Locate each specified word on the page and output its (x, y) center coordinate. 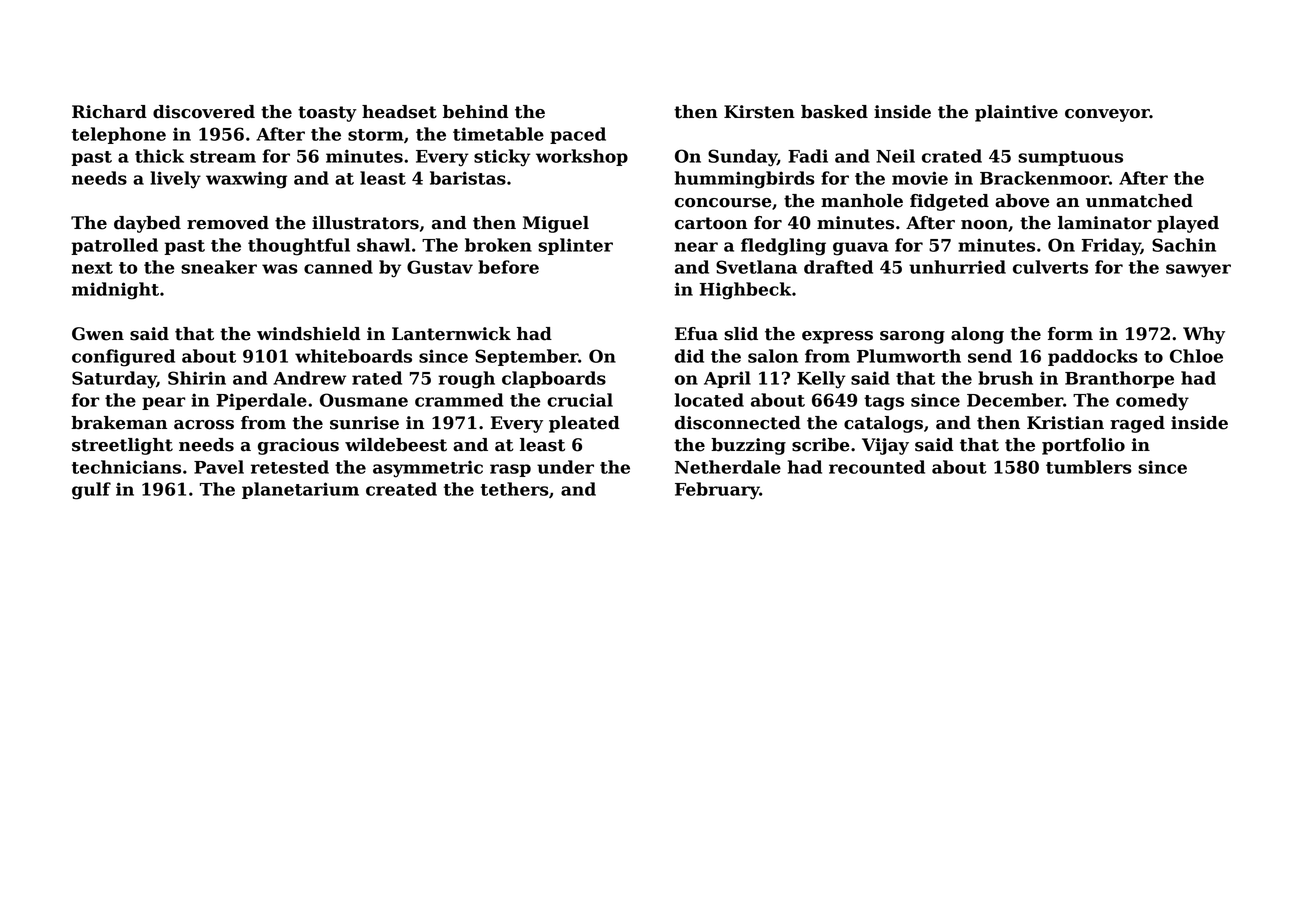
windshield (308, 334)
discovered (204, 112)
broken (498, 245)
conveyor (1107, 115)
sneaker (219, 267)
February (717, 491)
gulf (91, 491)
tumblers (1089, 467)
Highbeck (745, 291)
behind (475, 112)
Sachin (1184, 245)
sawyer (1198, 271)
